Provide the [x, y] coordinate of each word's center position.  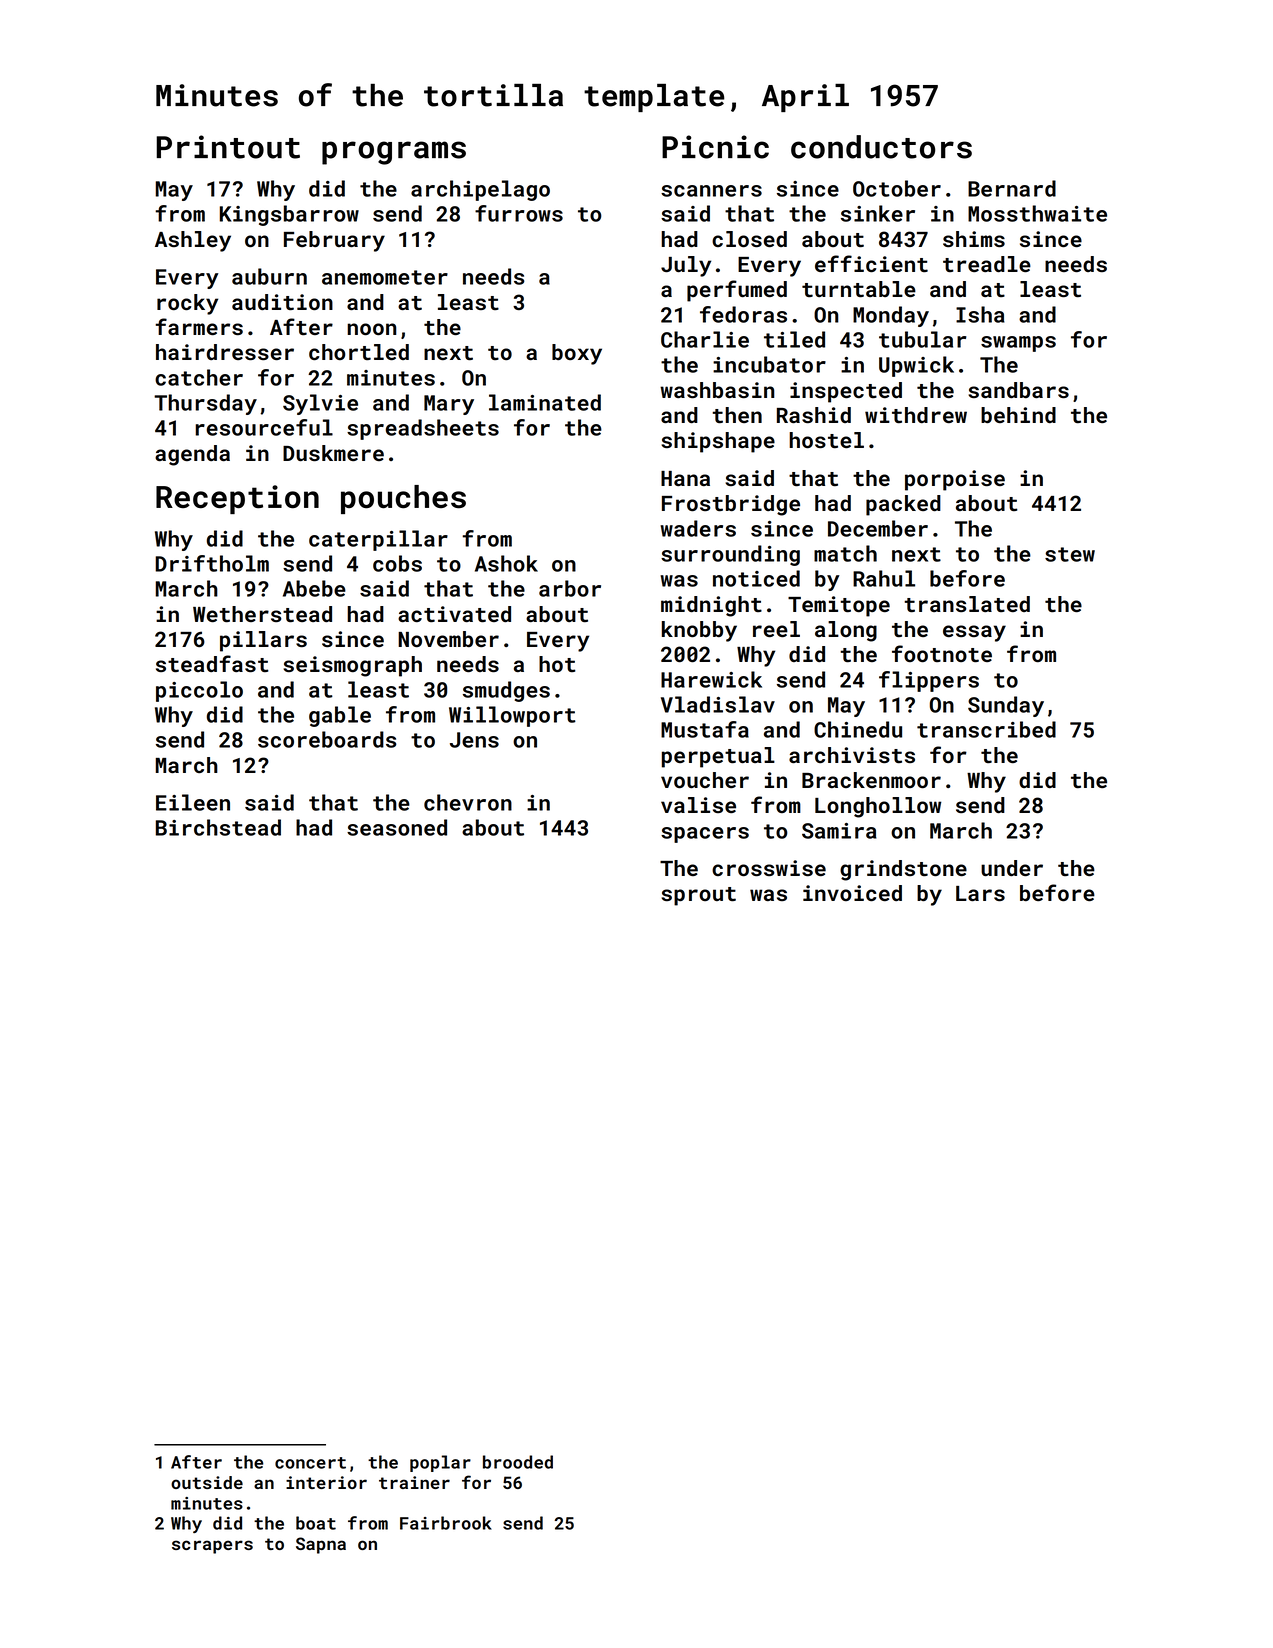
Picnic [715, 147]
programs [394, 153]
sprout [698, 896]
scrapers [212, 1547]
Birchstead [218, 827]
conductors [881, 147]
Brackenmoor [871, 780]
